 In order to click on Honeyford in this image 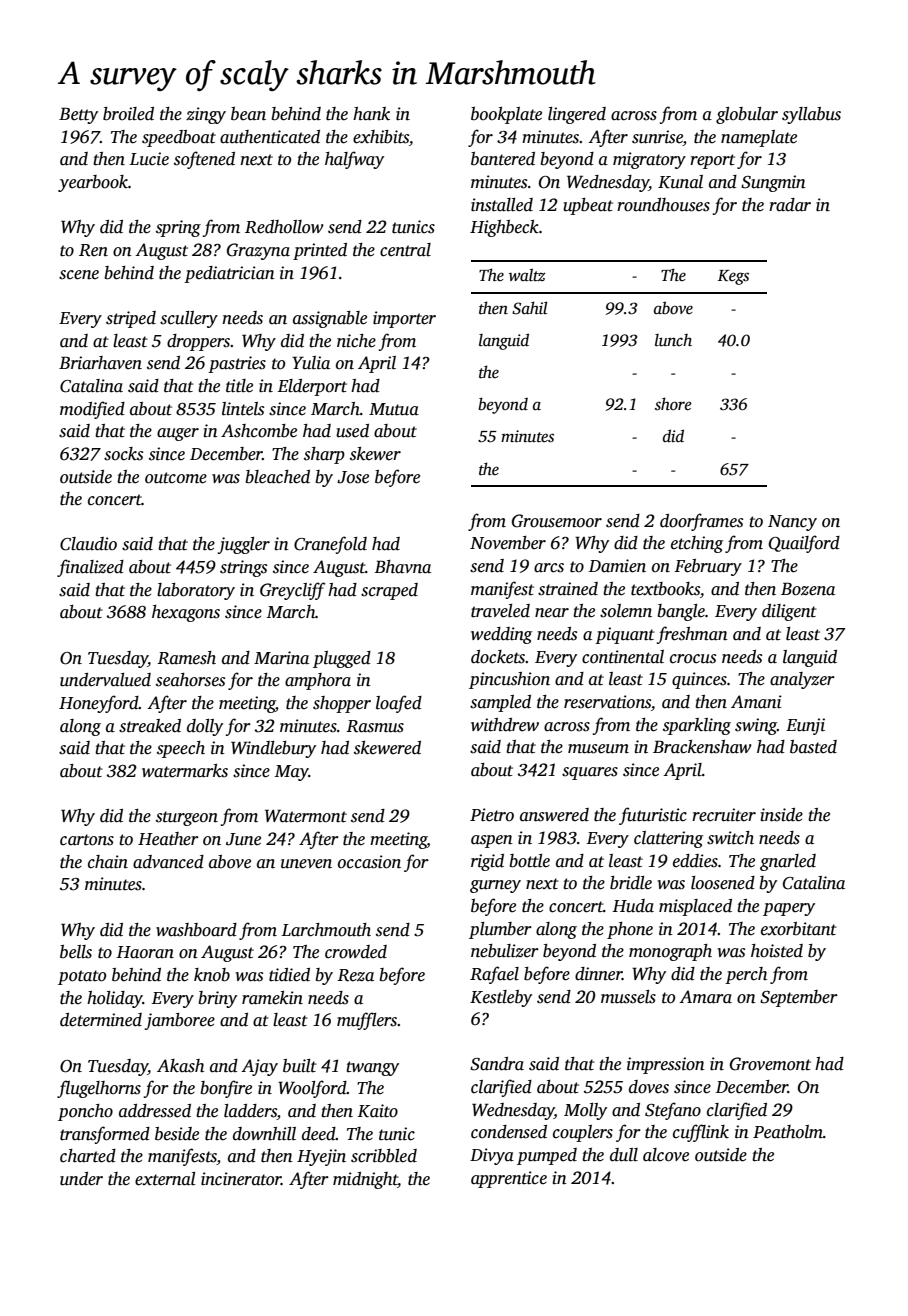, I will do `click(99, 704)`.
